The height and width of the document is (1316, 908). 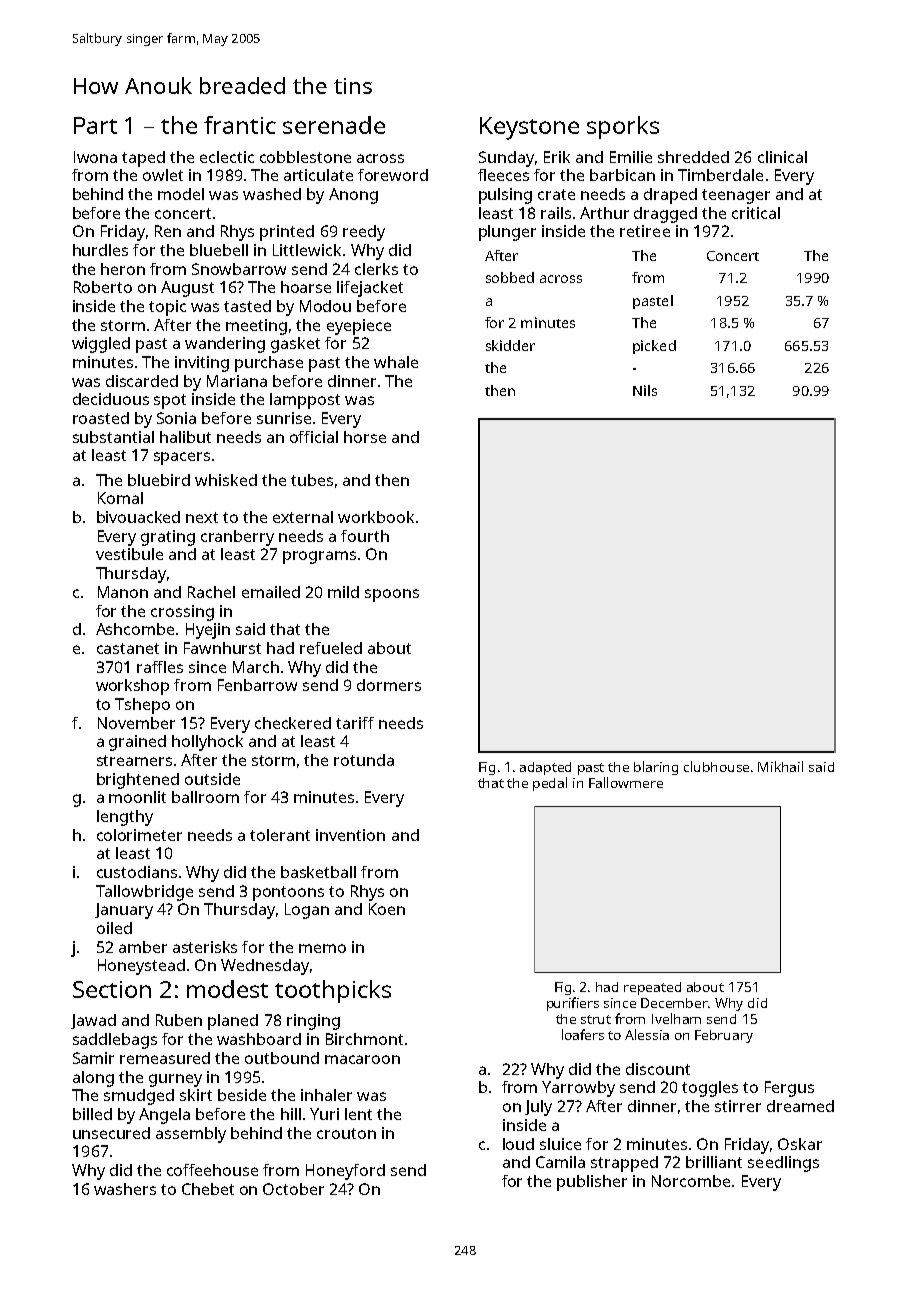 I want to click on Timberdale, so click(x=720, y=175).
